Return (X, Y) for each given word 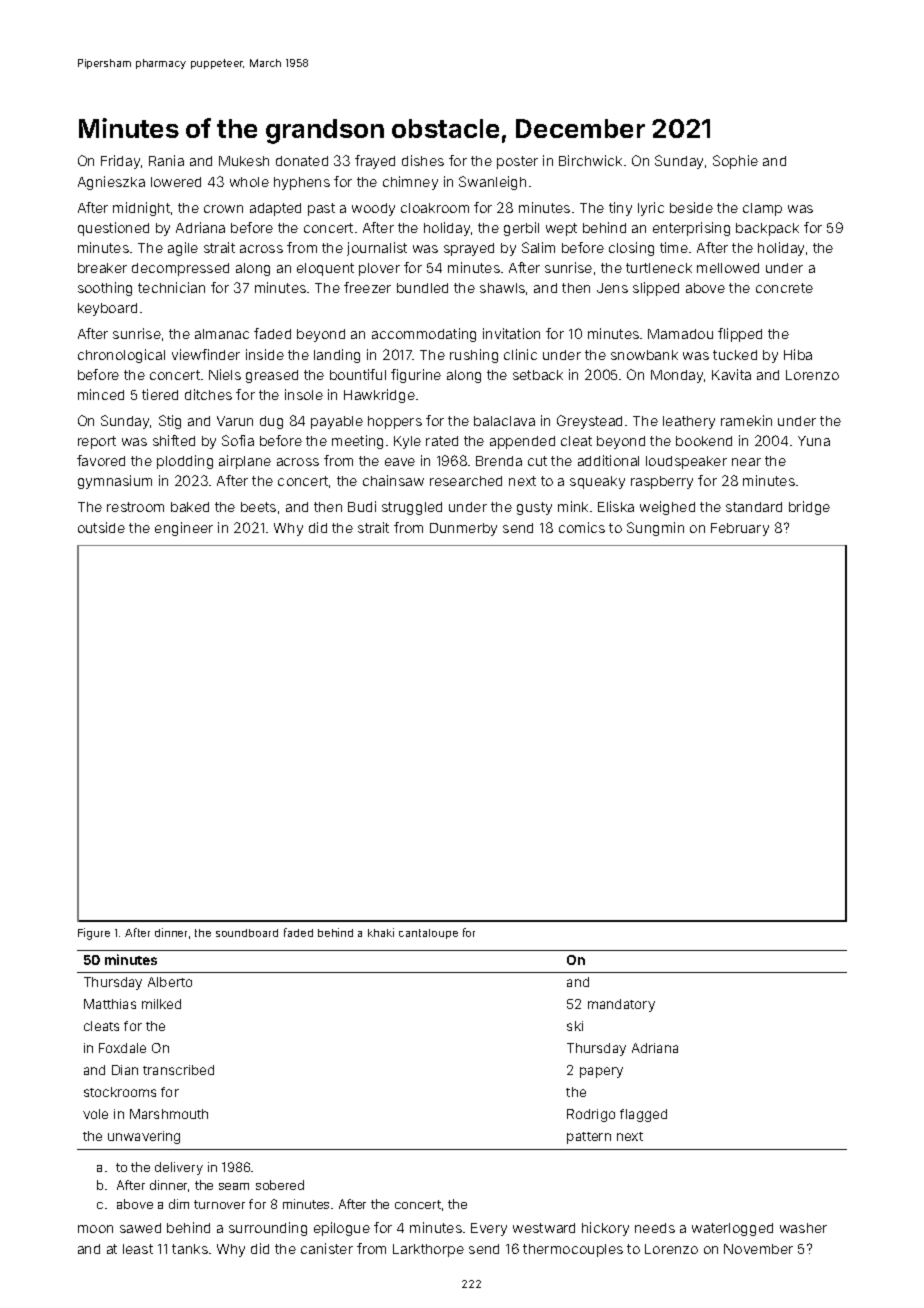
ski (575, 1026)
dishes (423, 160)
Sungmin (655, 529)
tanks (190, 1249)
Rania (166, 160)
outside (101, 527)
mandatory (621, 1005)
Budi (362, 506)
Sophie (735, 162)
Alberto (170, 982)
